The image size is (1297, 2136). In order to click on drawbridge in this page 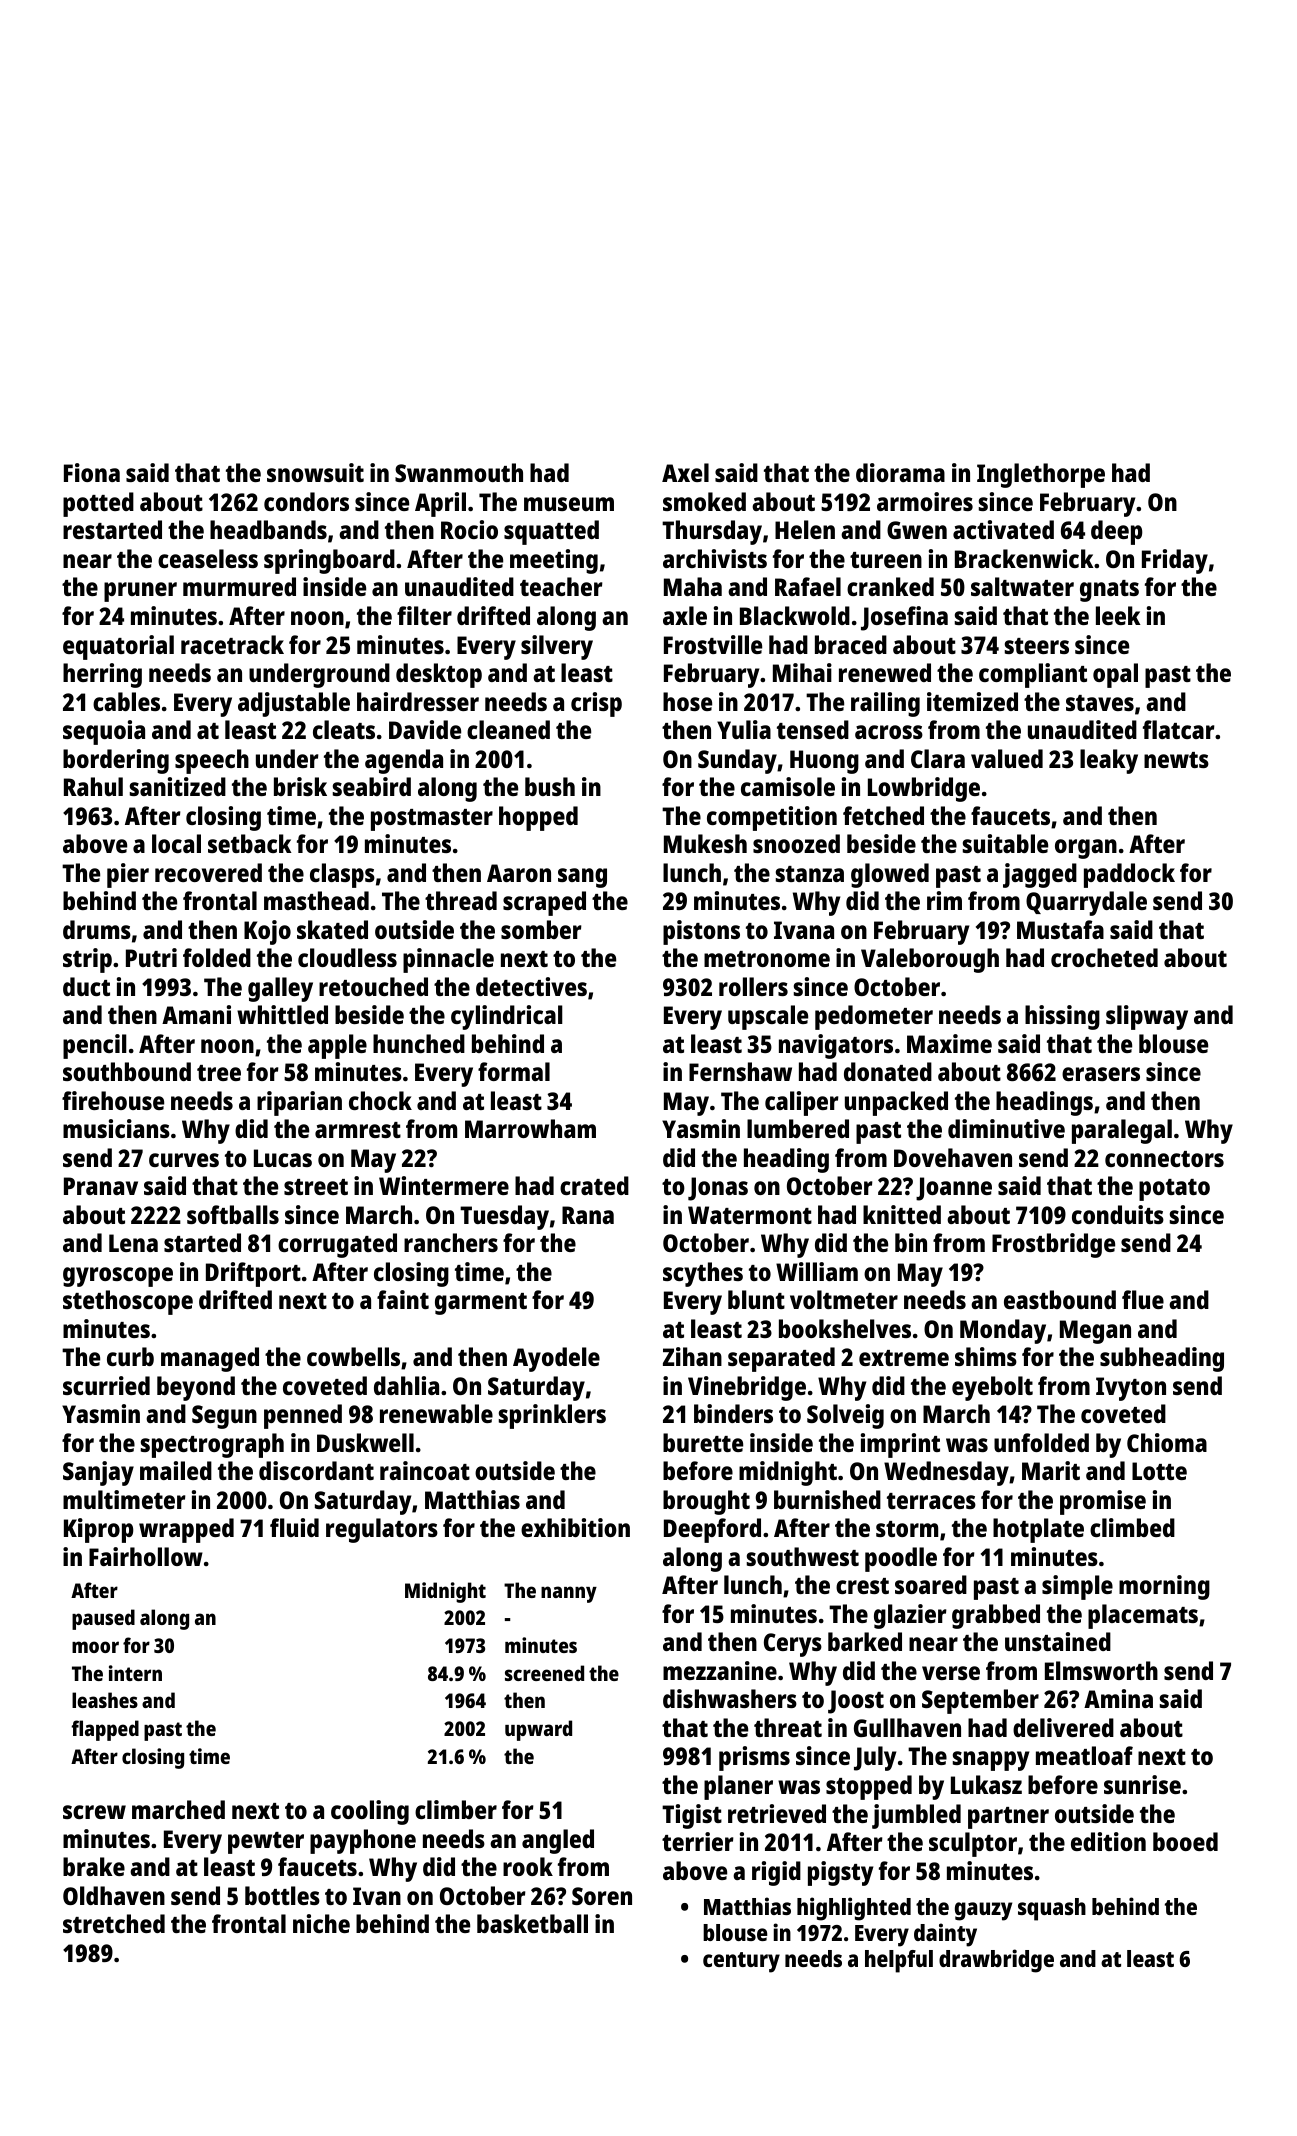, I will do `click(996, 1961)`.
